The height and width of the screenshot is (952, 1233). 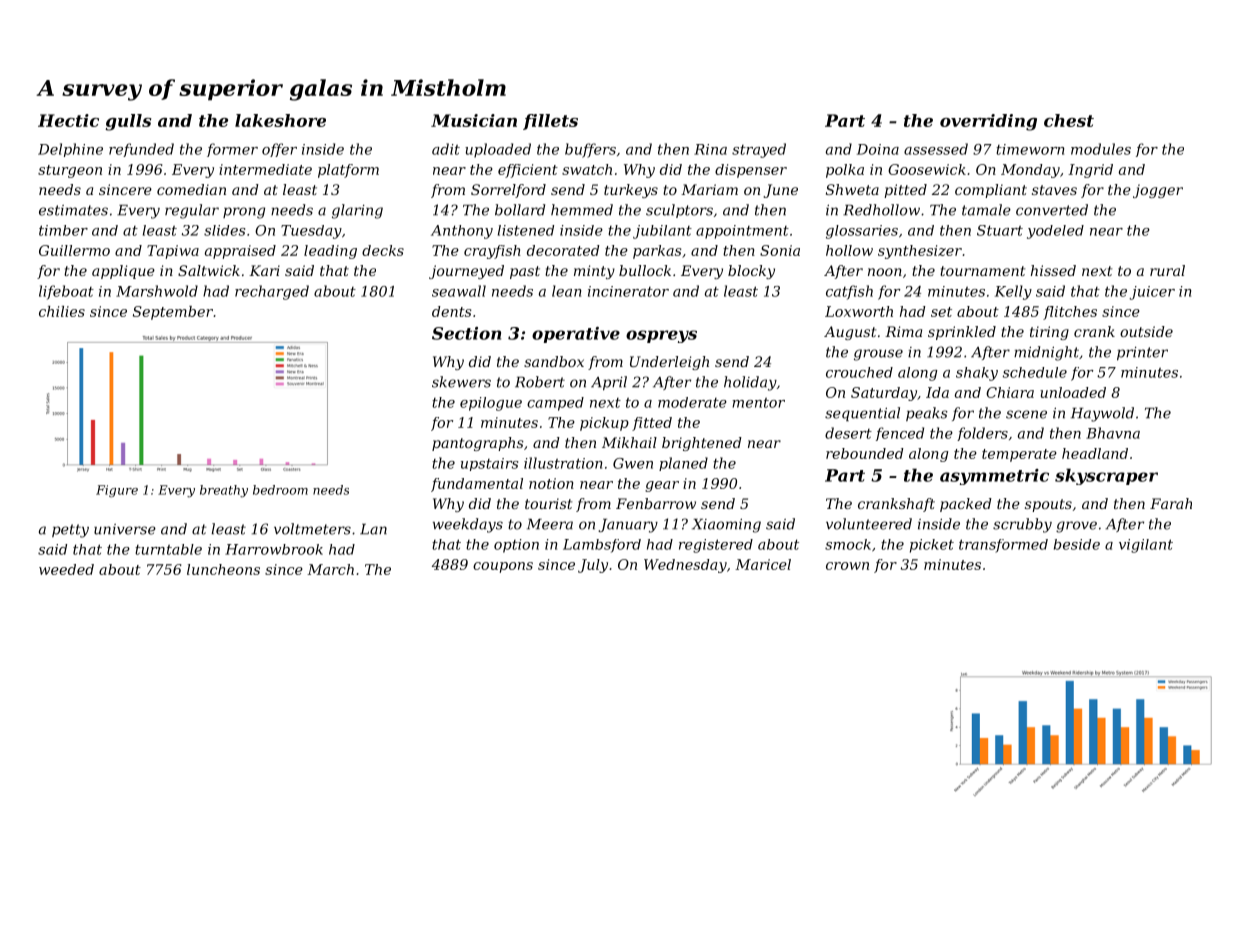 What do you see at coordinates (223, 569) in the screenshot?
I see `luncheons` at bounding box center [223, 569].
